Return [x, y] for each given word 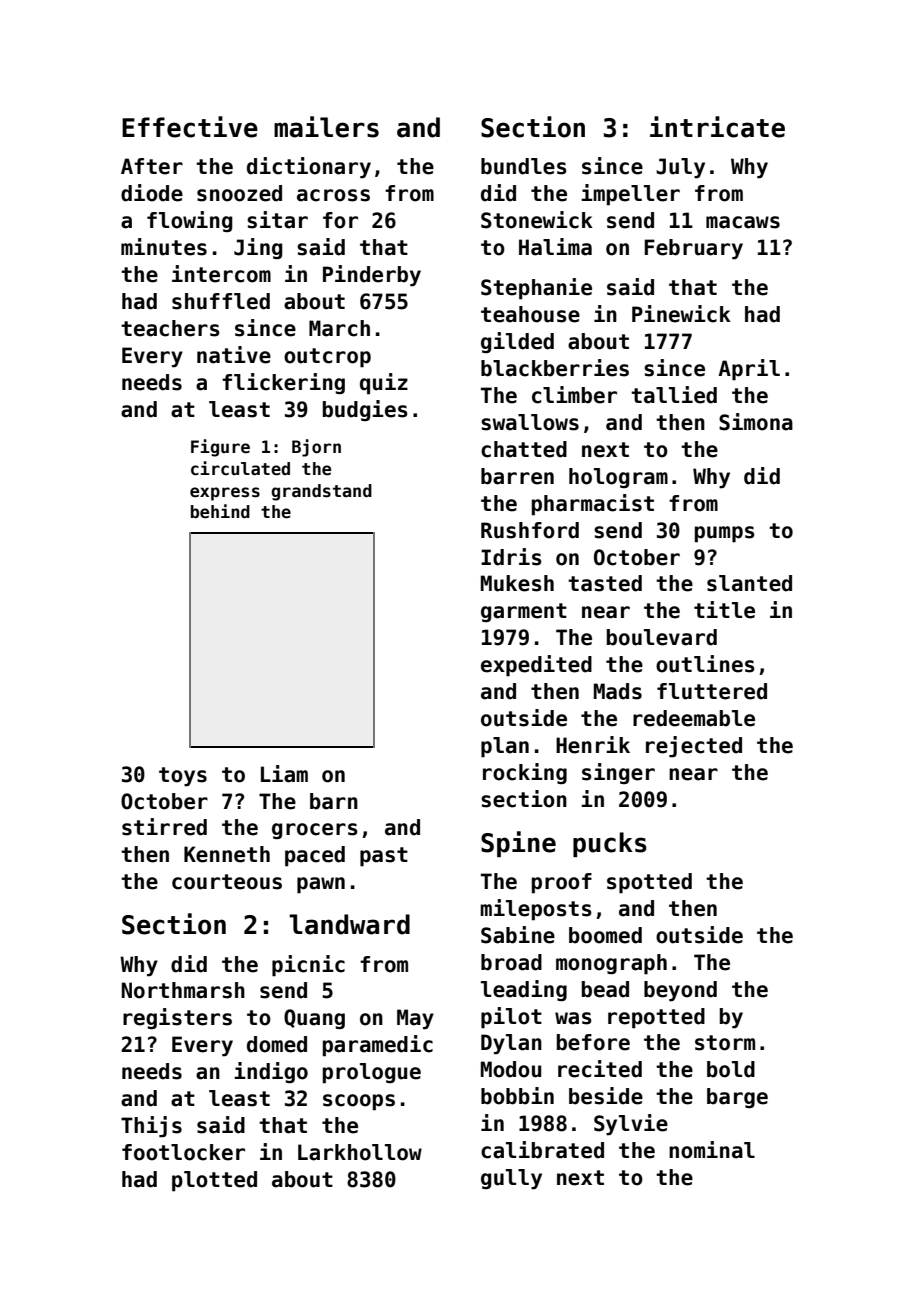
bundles [524, 166]
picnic [308, 966]
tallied [674, 395]
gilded [517, 342]
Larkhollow [360, 1152]
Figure [220, 448]
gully [511, 1179]
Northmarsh [183, 990]
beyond [680, 991]
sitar [277, 220]
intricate [717, 127]
